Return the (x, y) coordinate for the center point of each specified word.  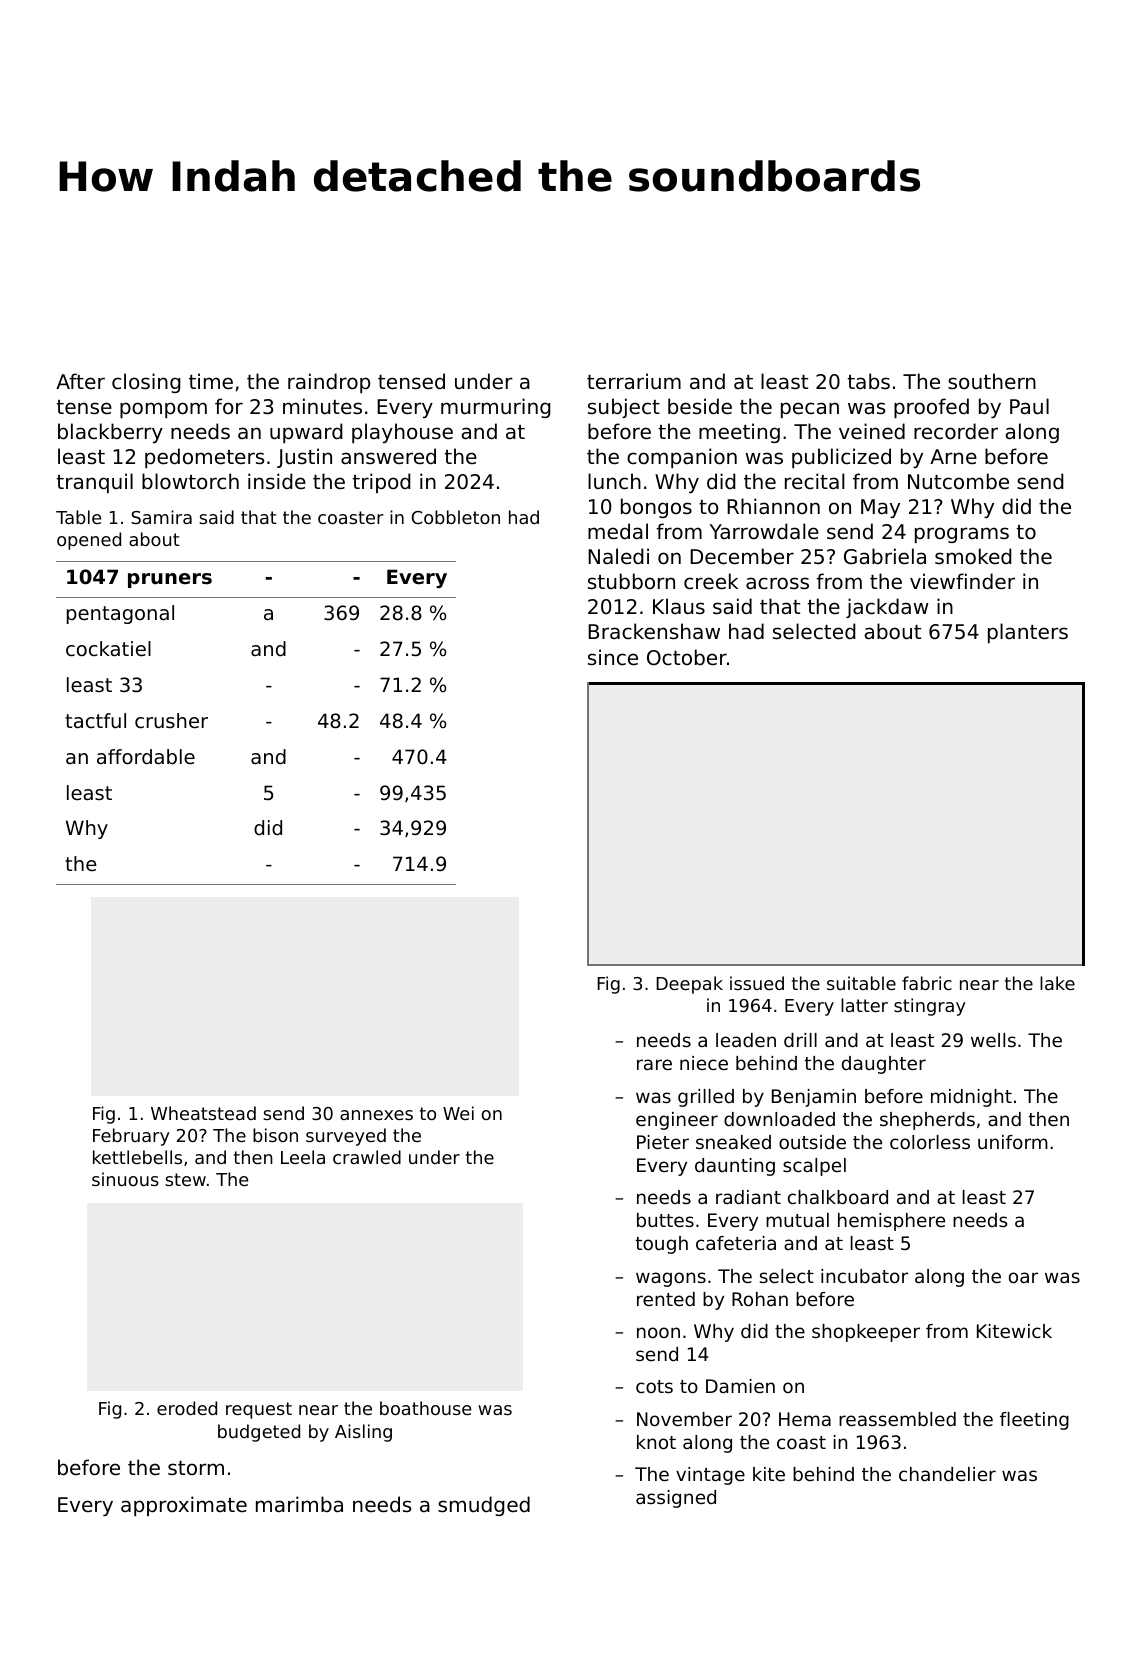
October (687, 657)
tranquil (95, 483)
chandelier (947, 1474)
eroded (187, 1408)
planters (1028, 633)
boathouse (425, 1408)
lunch (614, 481)
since (613, 657)
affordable (146, 757)
